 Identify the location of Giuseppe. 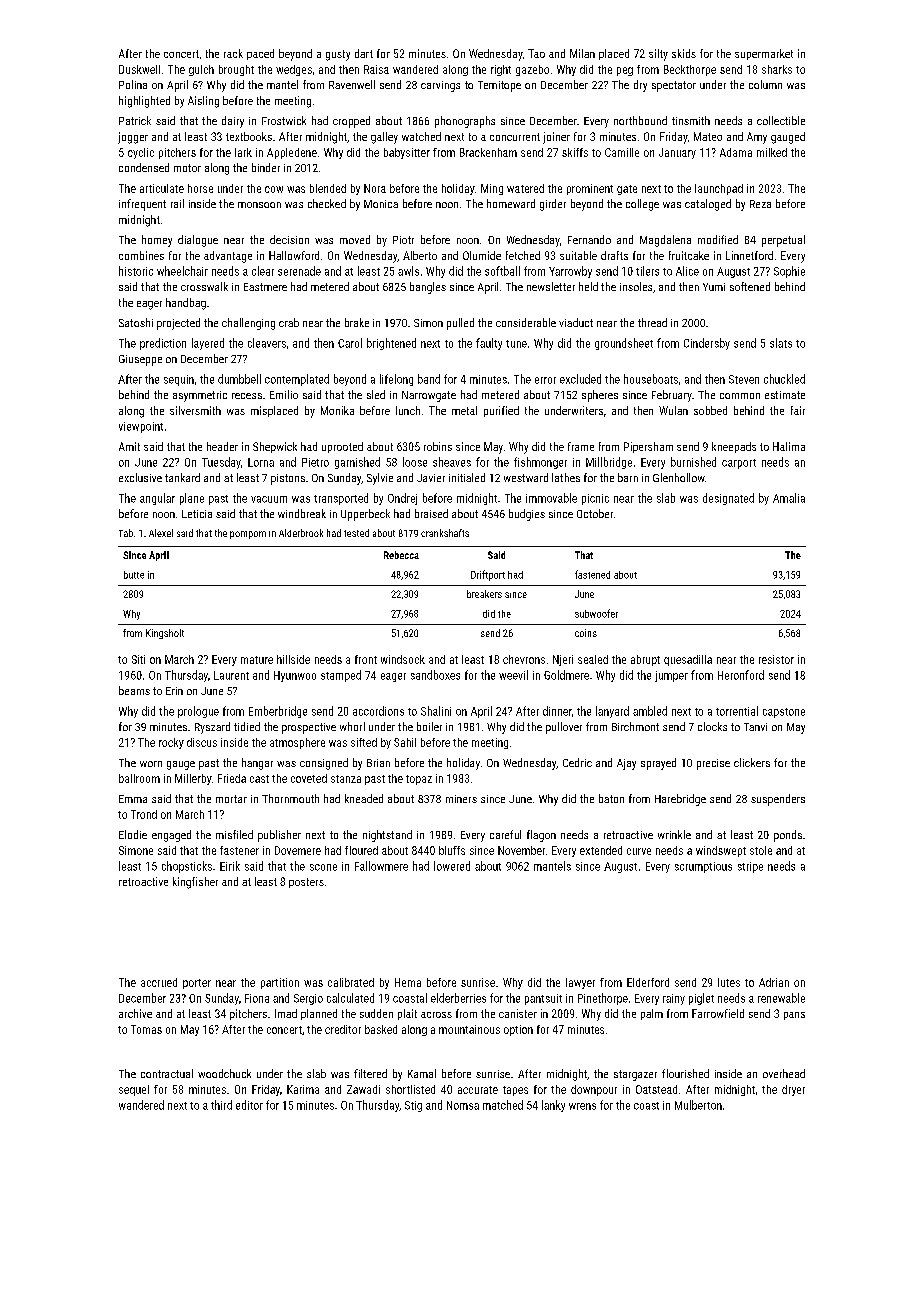
(140, 360).
